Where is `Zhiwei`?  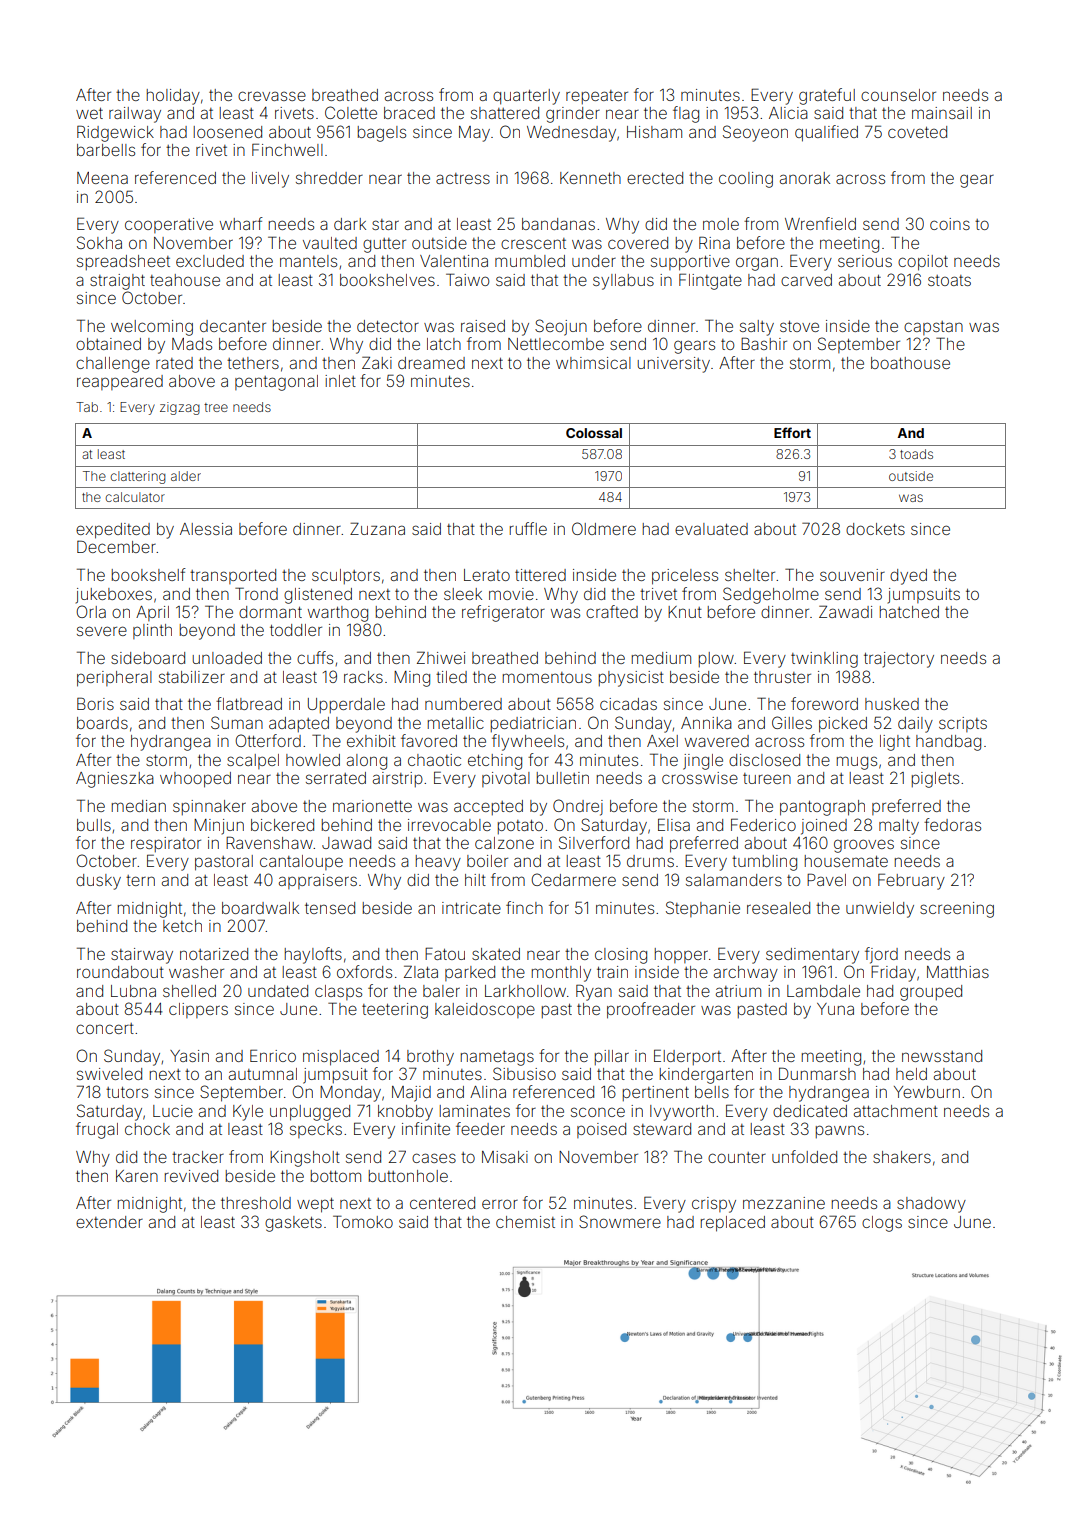 Zhiwei is located at coordinates (441, 657).
